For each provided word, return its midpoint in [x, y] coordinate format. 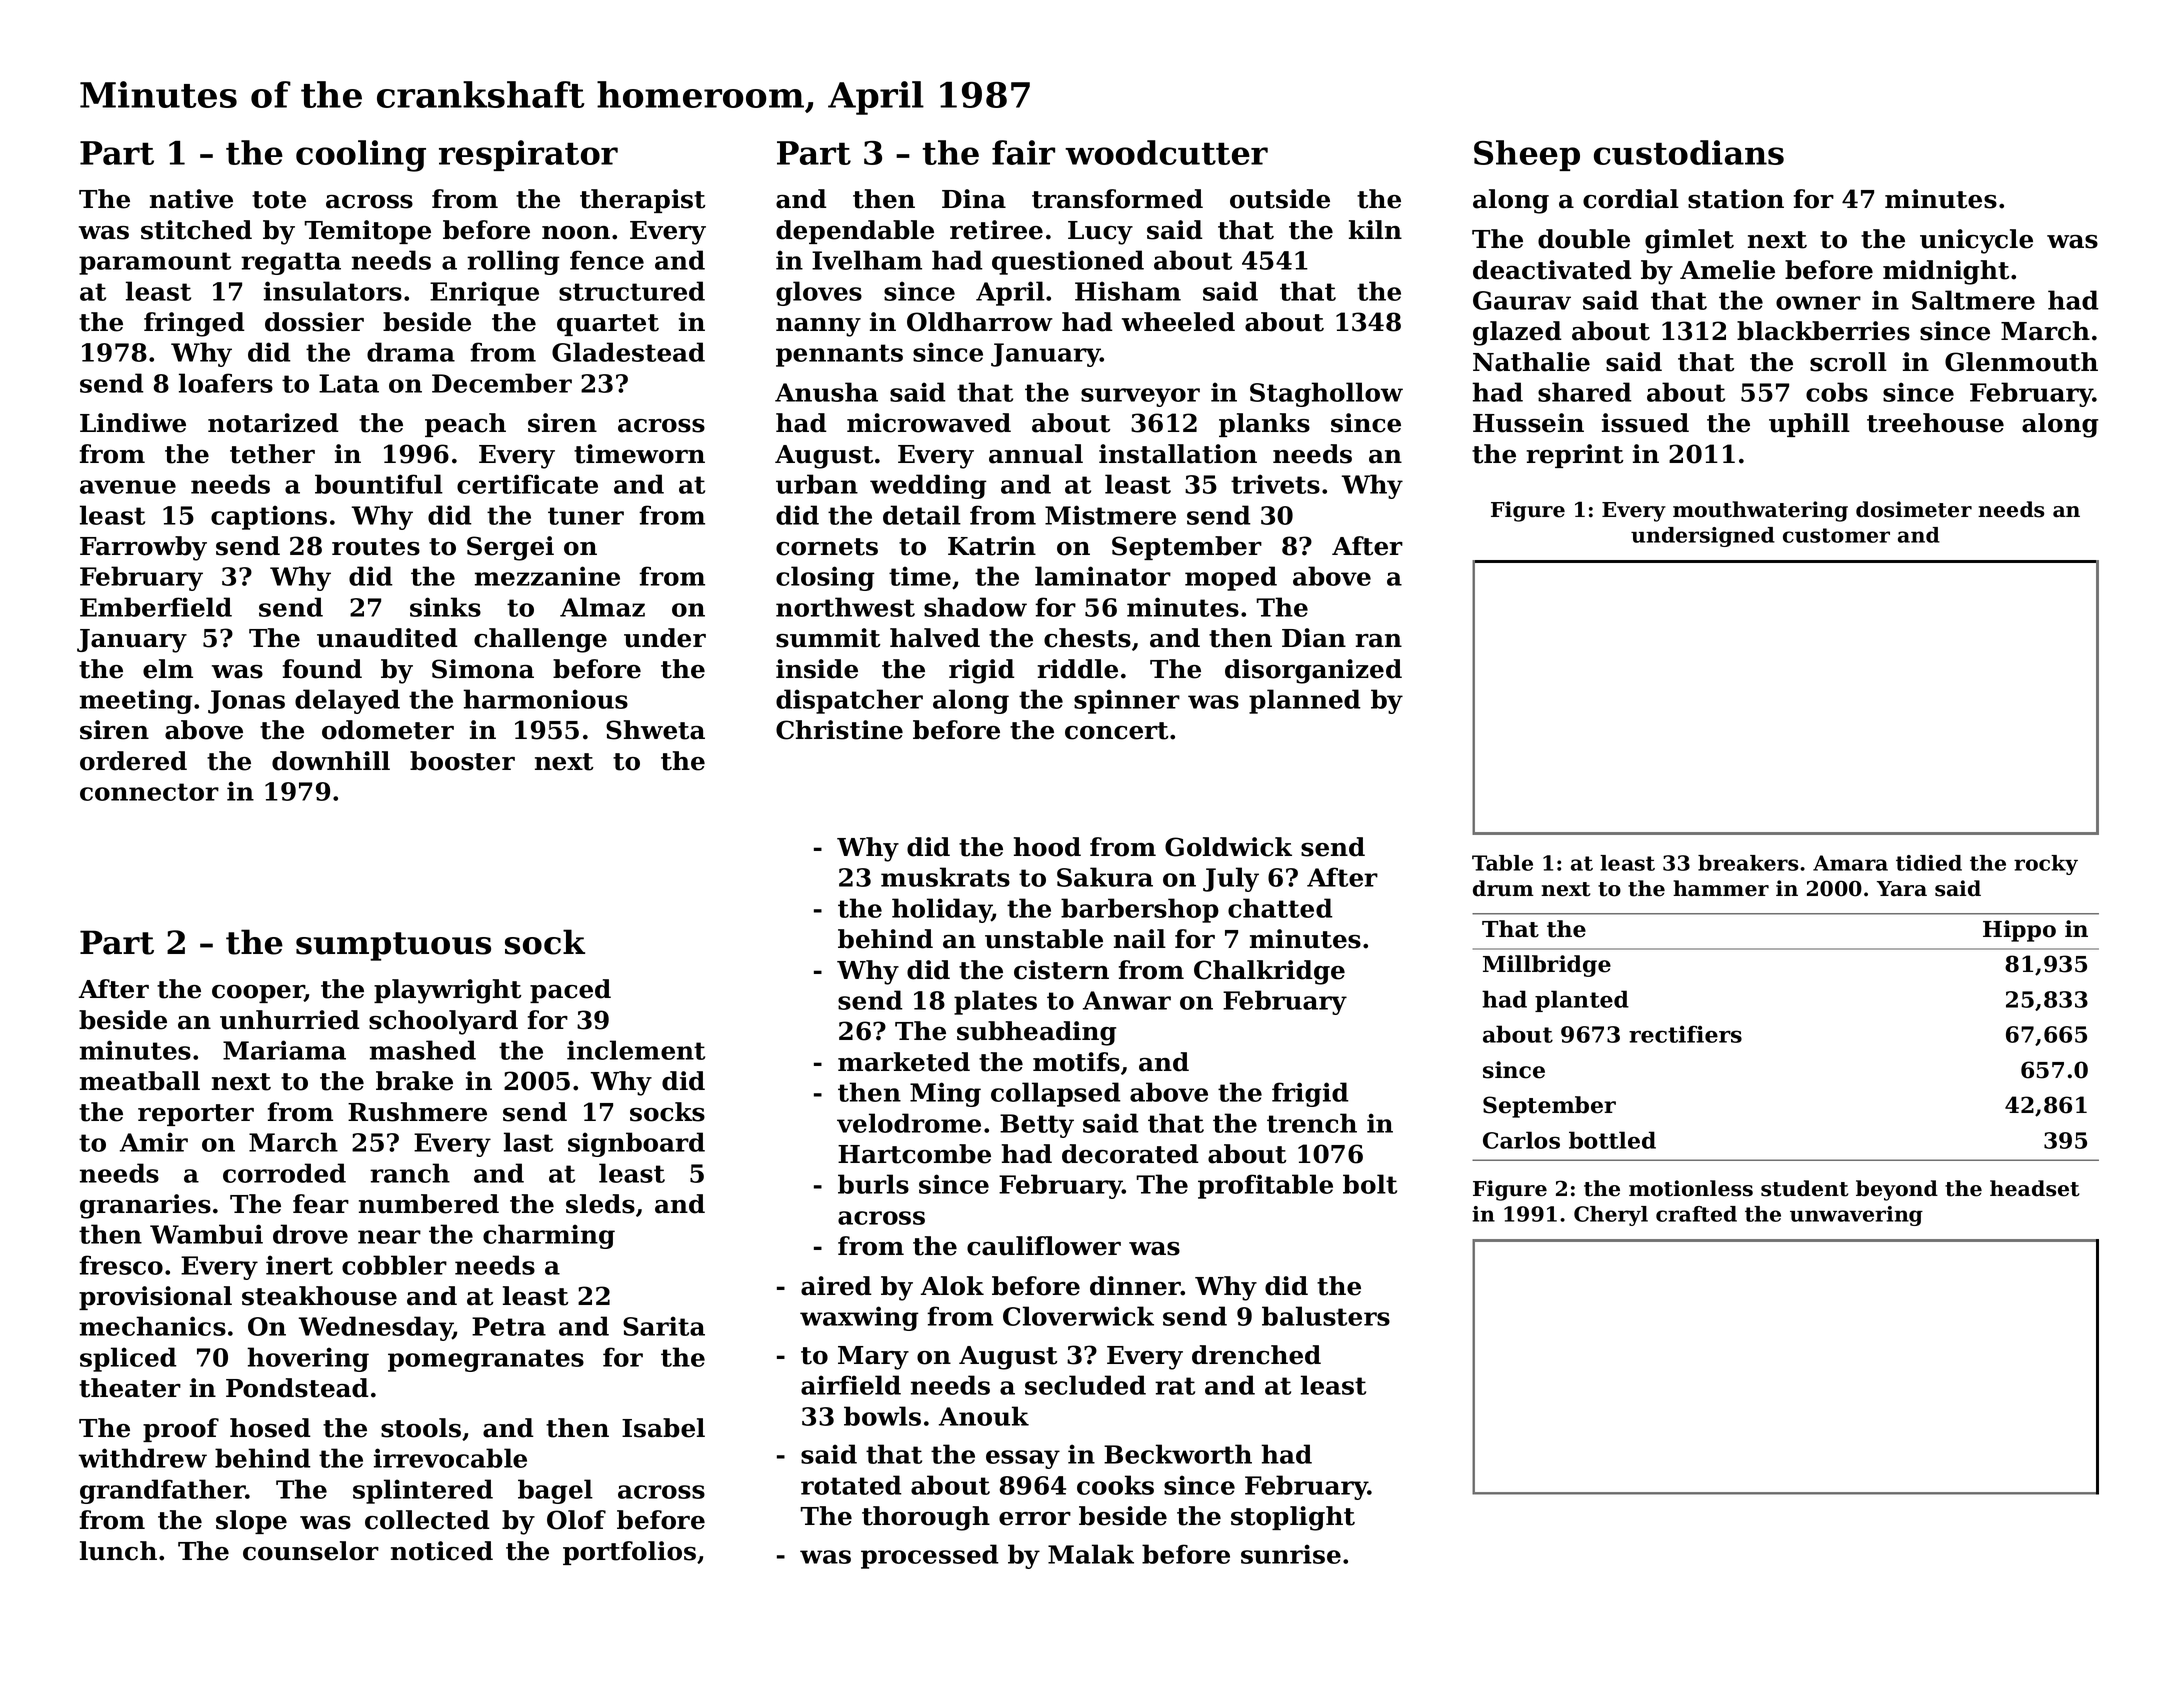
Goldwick [1228, 847]
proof [181, 1430]
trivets [1275, 484]
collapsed [1056, 1094]
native [191, 199]
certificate [527, 484]
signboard [636, 1144]
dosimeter [1914, 509]
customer [1836, 535]
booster [462, 761]
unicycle [1976, 241]
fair [1023, 152]
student [1804, 1188]
